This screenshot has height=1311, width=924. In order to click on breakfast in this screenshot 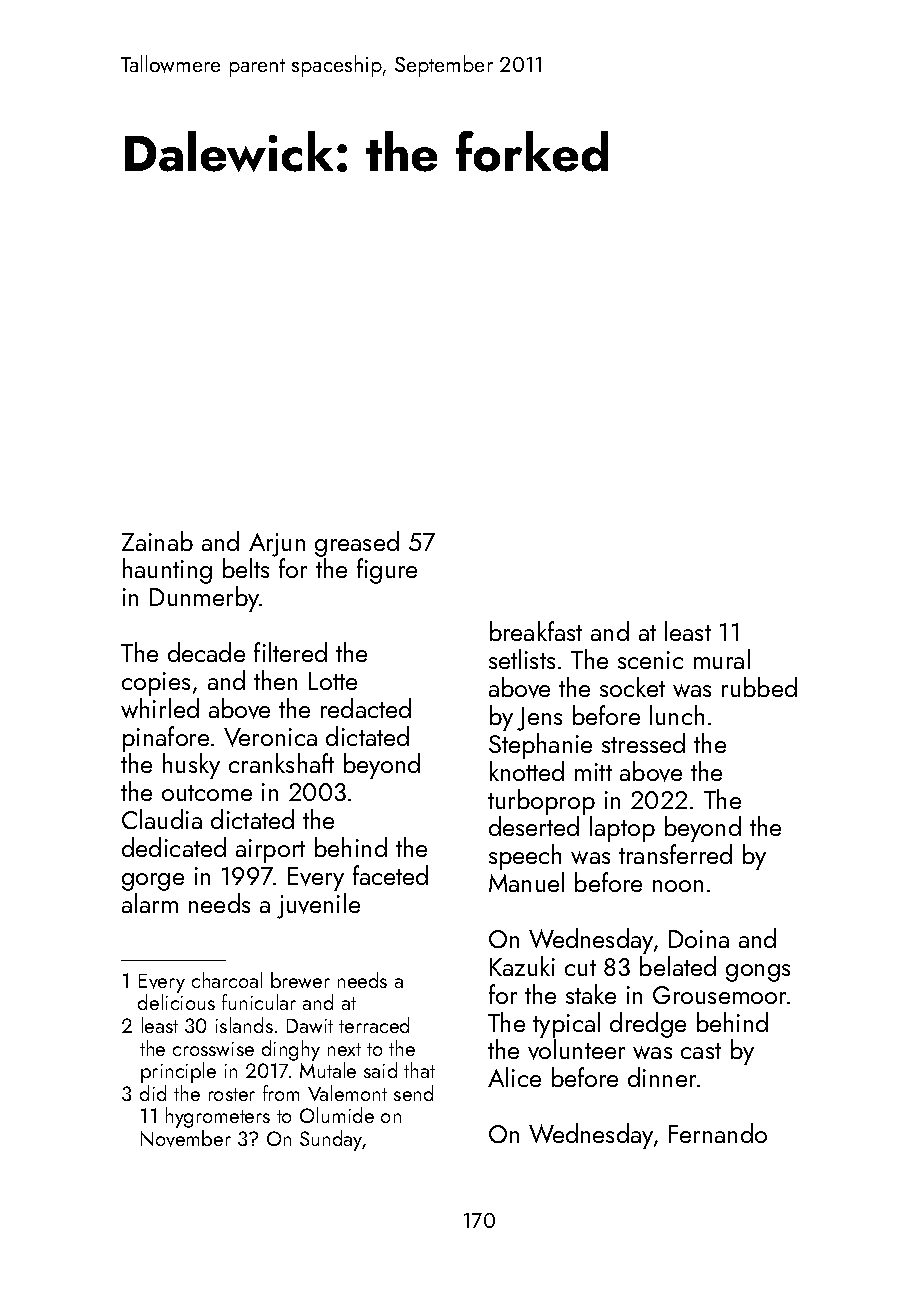, I will do `click(536, 631)`.
